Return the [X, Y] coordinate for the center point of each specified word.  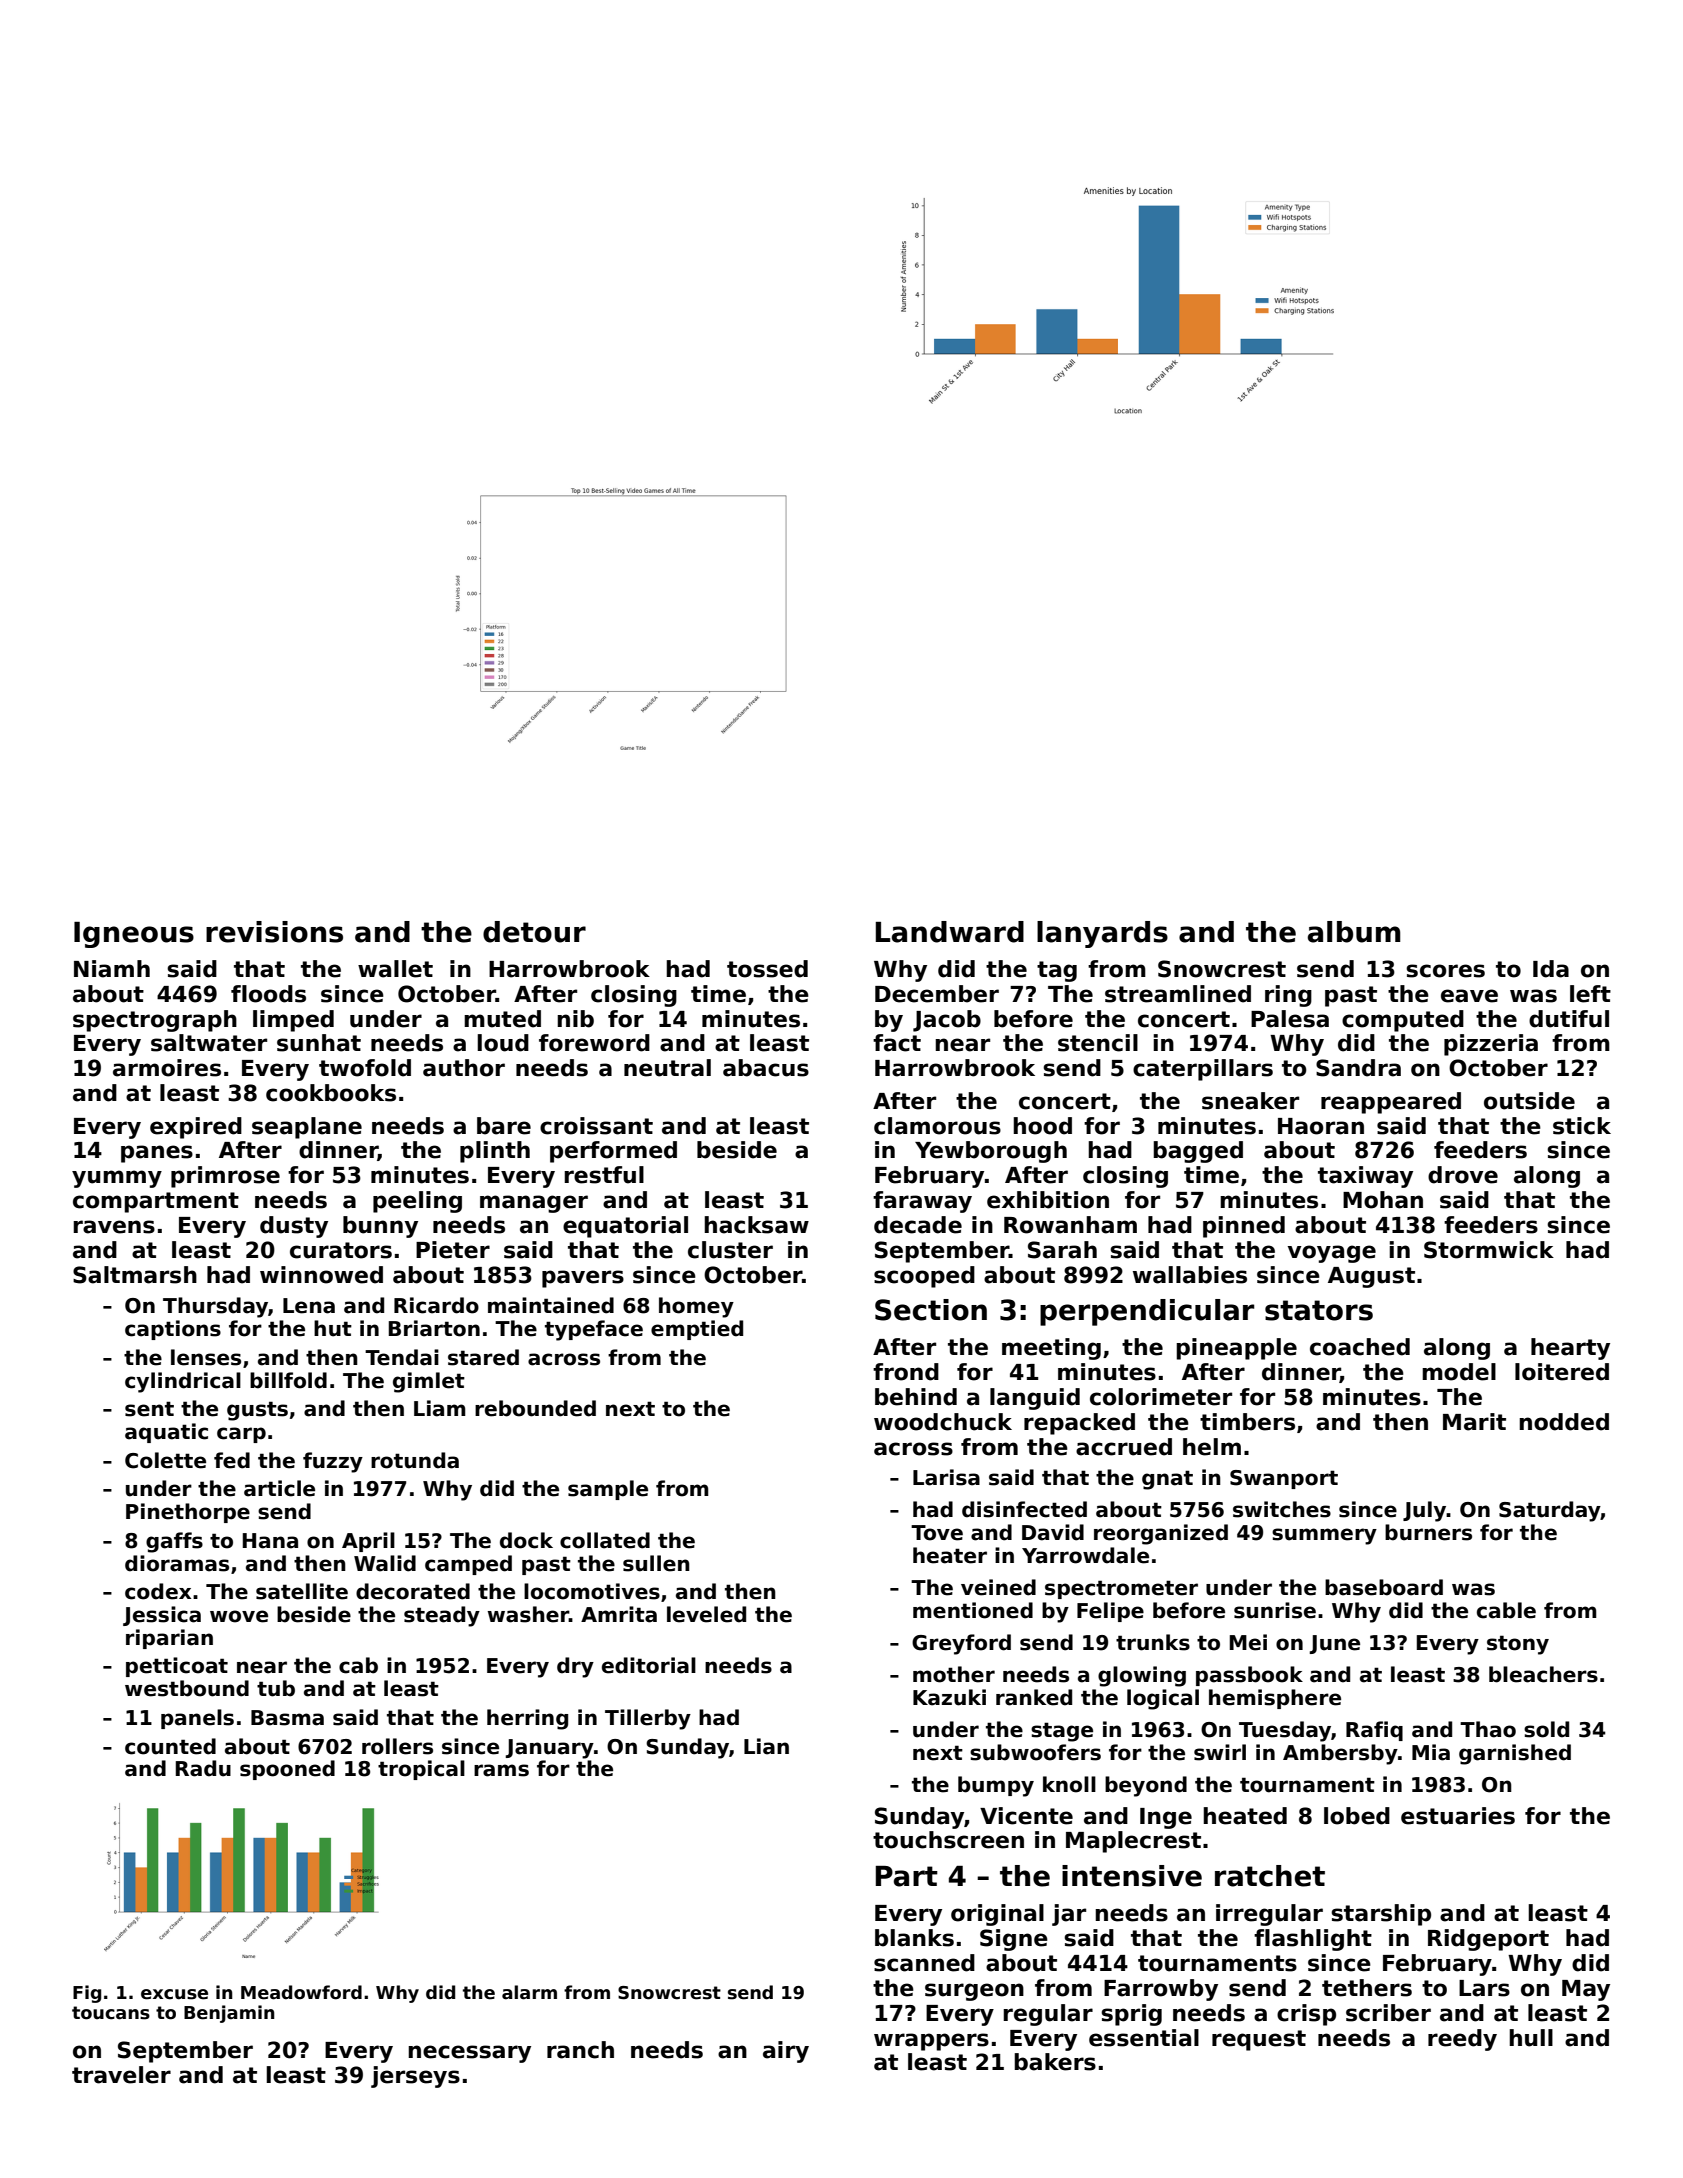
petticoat [177, 1667]
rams [501, 1770]
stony [1518, 1645]
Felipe [1110, 1612]
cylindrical [183, 1382]
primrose [225, 1177]
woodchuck [943, 1422]
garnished [1515, 1754]
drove [1463, 1175]
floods [268, 994]
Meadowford [301, 1992]
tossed [767, 969]
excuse [174, 1994]
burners [1428, 1532]
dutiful [1569, 1019]
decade [918, 1225]
